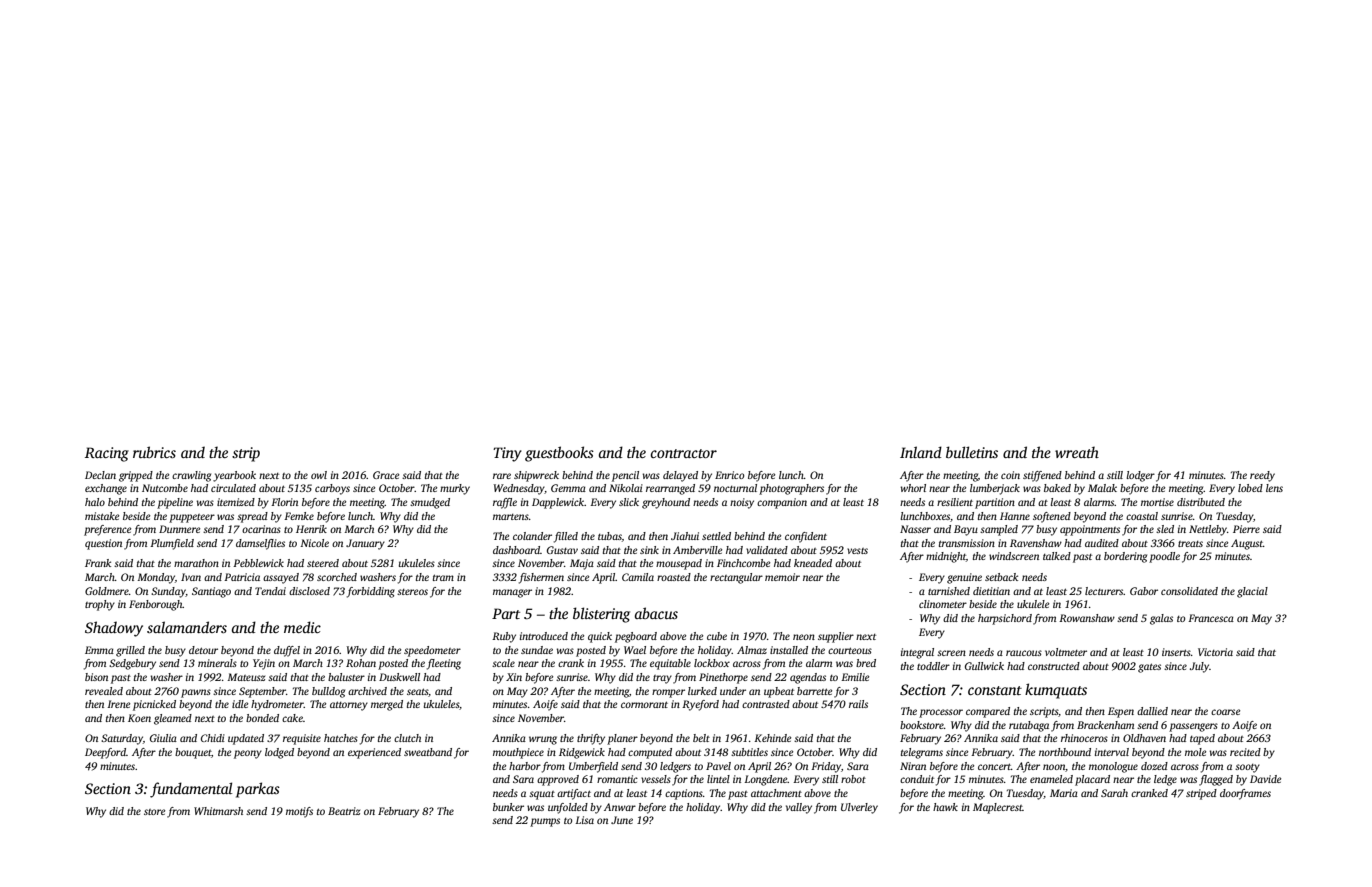 This screenshot has width=1372, height=887. What do you see at coordinates (1077, 452) in the screenshot?
I see `wreath` at bounding box center [1077, 452].
